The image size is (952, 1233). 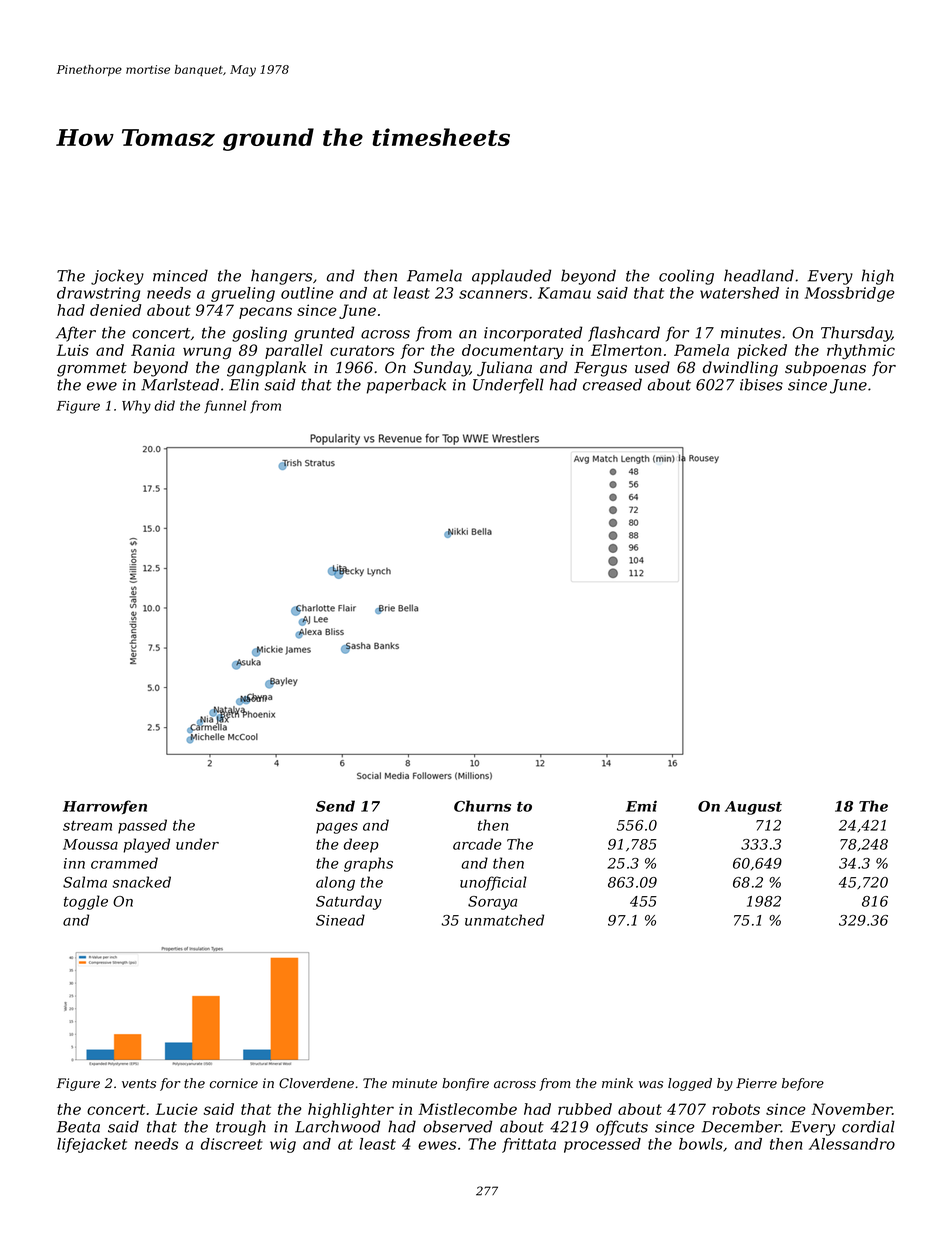 I want to click on applauded, so click(x=511, y=277).
